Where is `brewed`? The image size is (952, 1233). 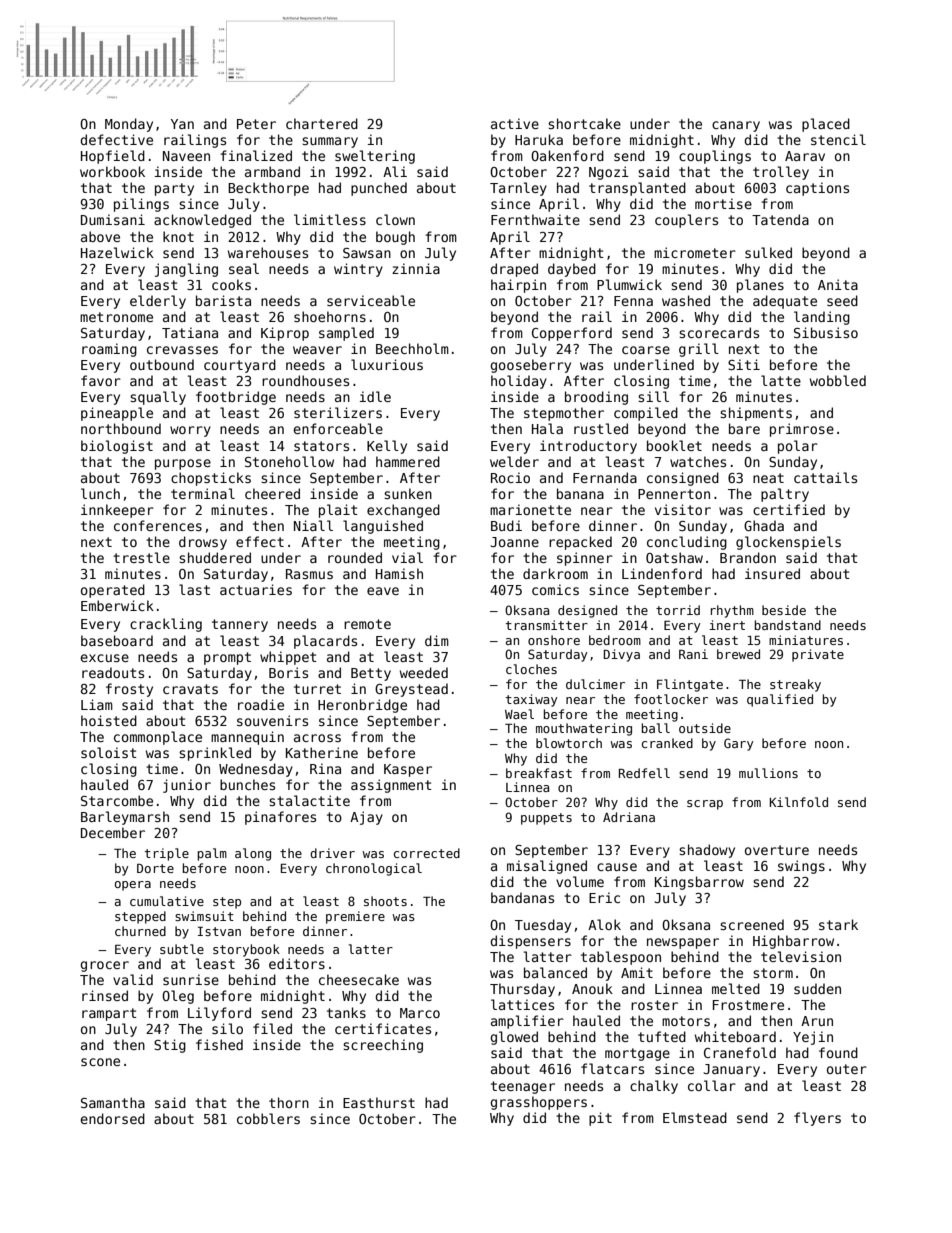 brewed is located at coordinates (738, 654).
